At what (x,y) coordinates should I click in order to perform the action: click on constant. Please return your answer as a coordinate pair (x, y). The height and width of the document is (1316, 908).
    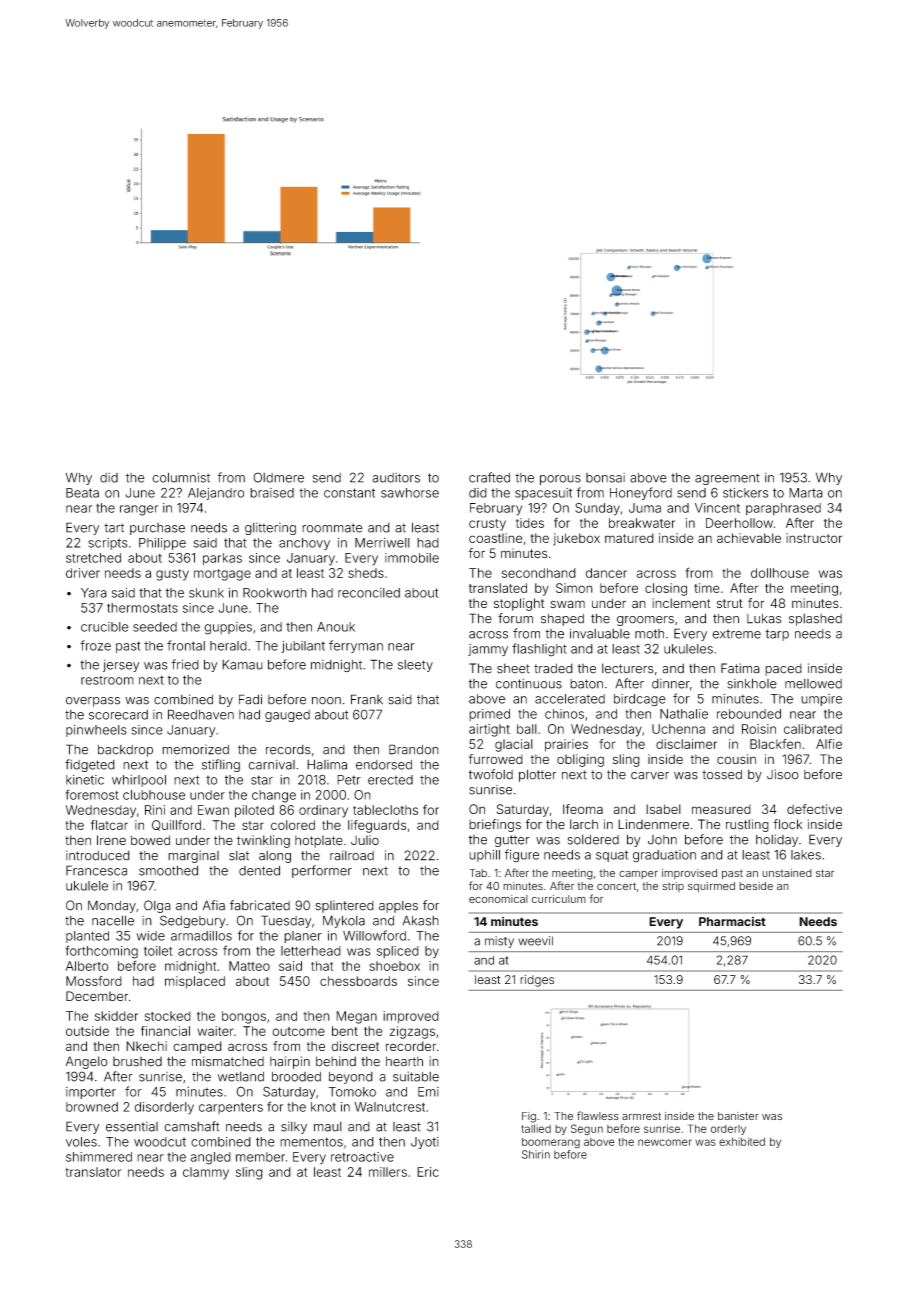
    Looking at the image, I should click on (349, 493).
